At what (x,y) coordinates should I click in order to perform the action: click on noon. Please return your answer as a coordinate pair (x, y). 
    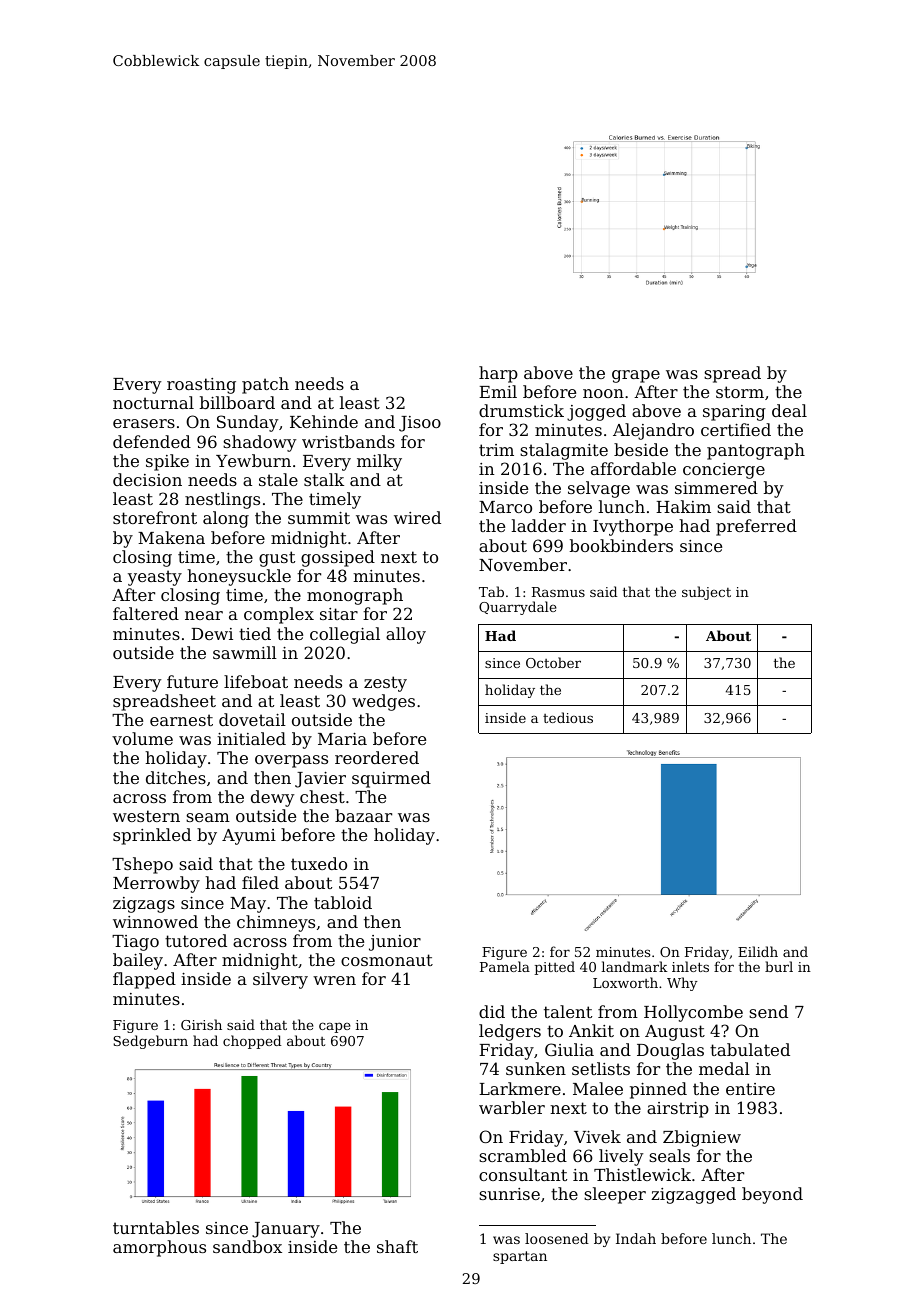
    Looking at the image, I should click on (603, 393).
